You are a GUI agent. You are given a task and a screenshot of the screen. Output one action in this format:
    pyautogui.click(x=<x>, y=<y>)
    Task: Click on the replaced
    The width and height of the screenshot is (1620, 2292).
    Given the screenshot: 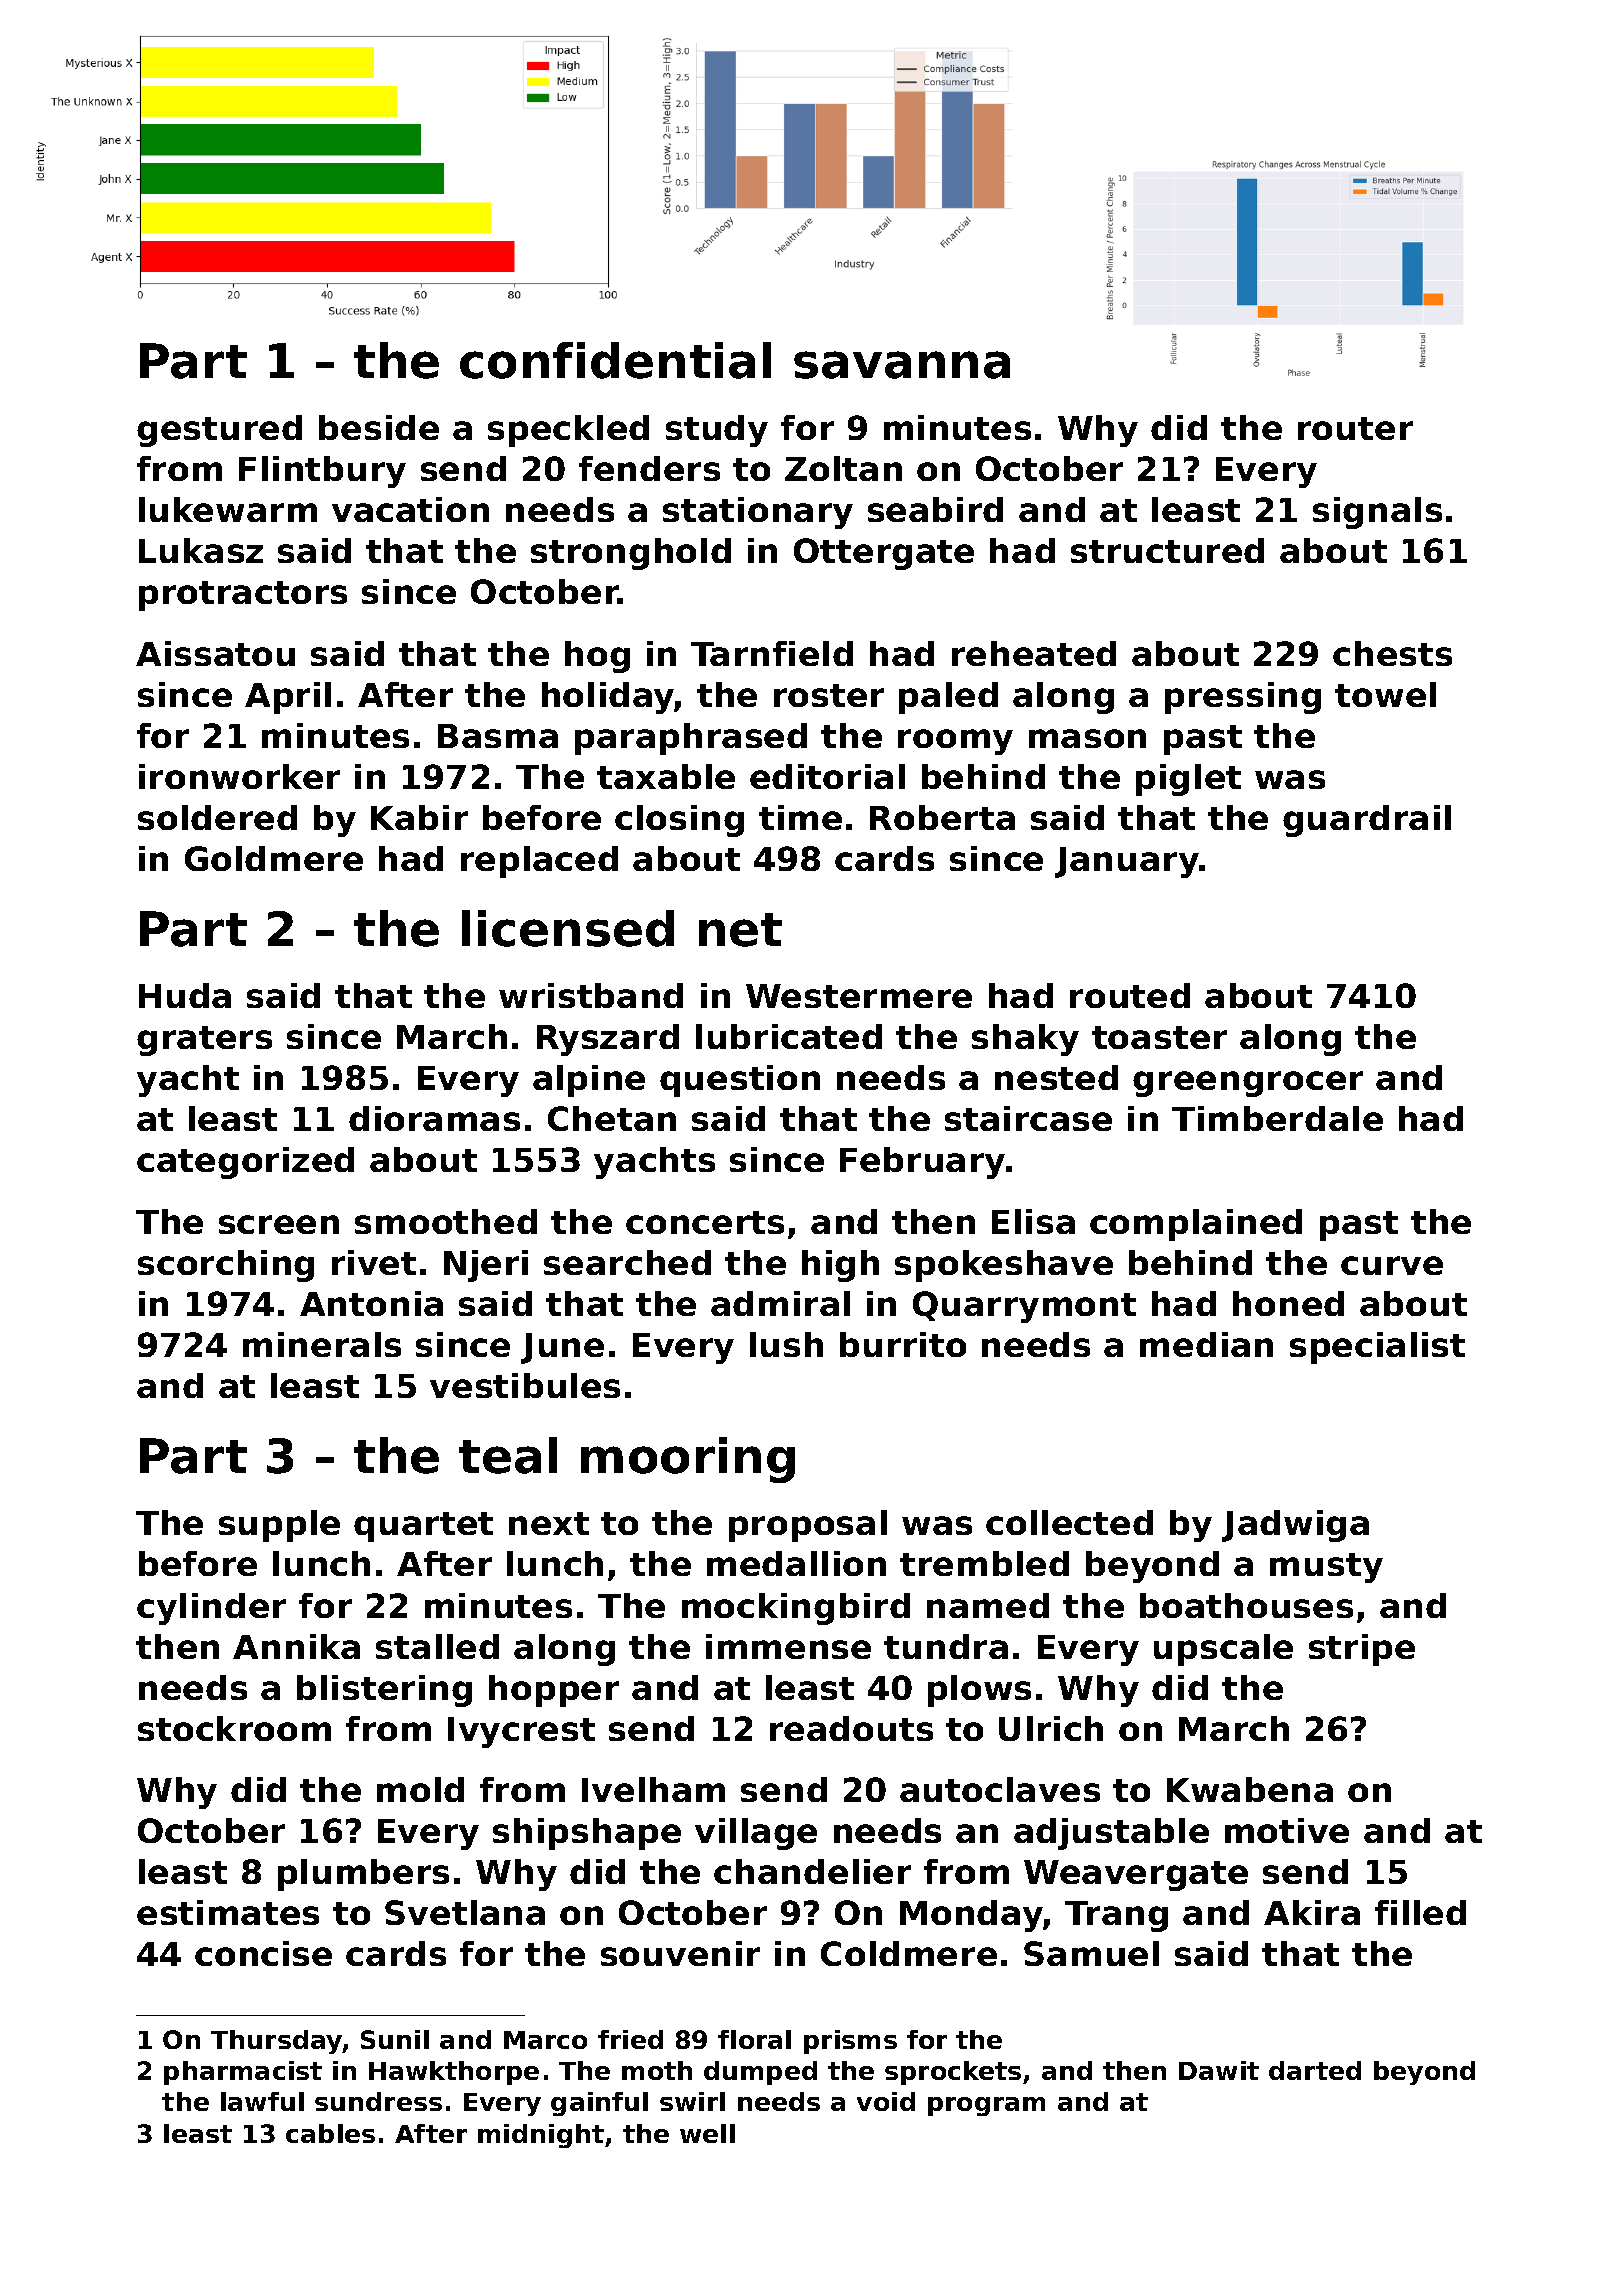 What is the action you would take?
    pyautogui.click(x=539, y=862)
